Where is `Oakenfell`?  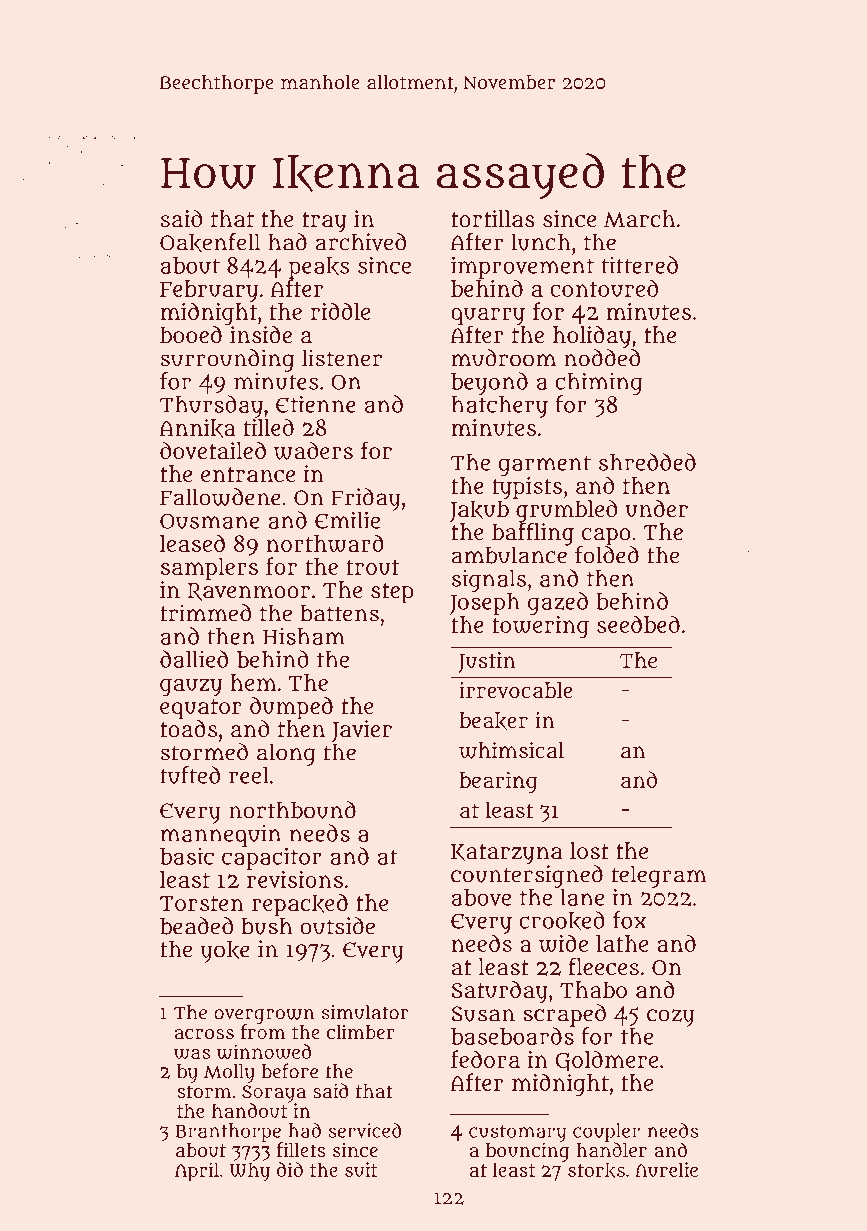 Oakenfell is located at coordinates (210, 242).
